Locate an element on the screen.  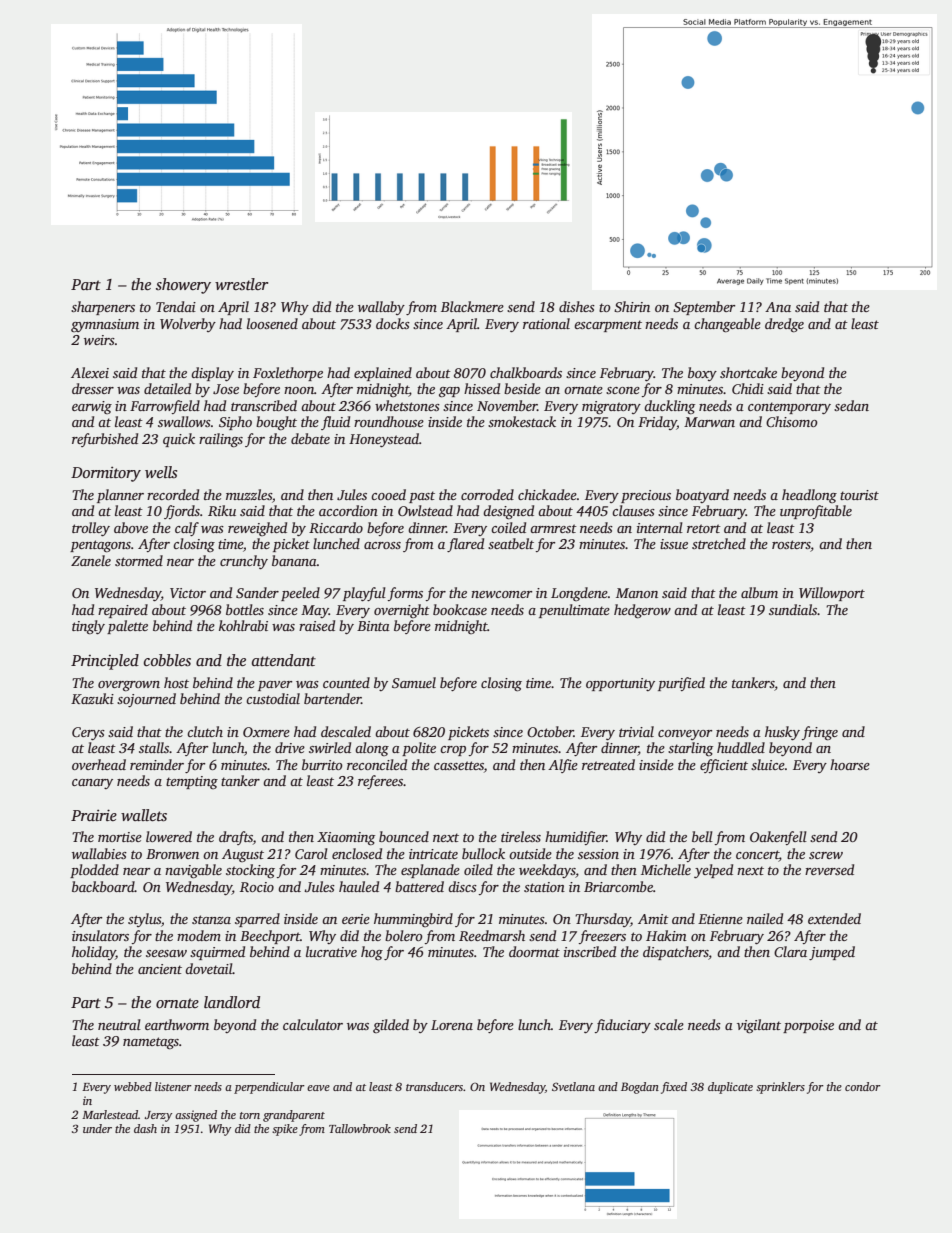
plodded is located at coordinates (94, 871).
